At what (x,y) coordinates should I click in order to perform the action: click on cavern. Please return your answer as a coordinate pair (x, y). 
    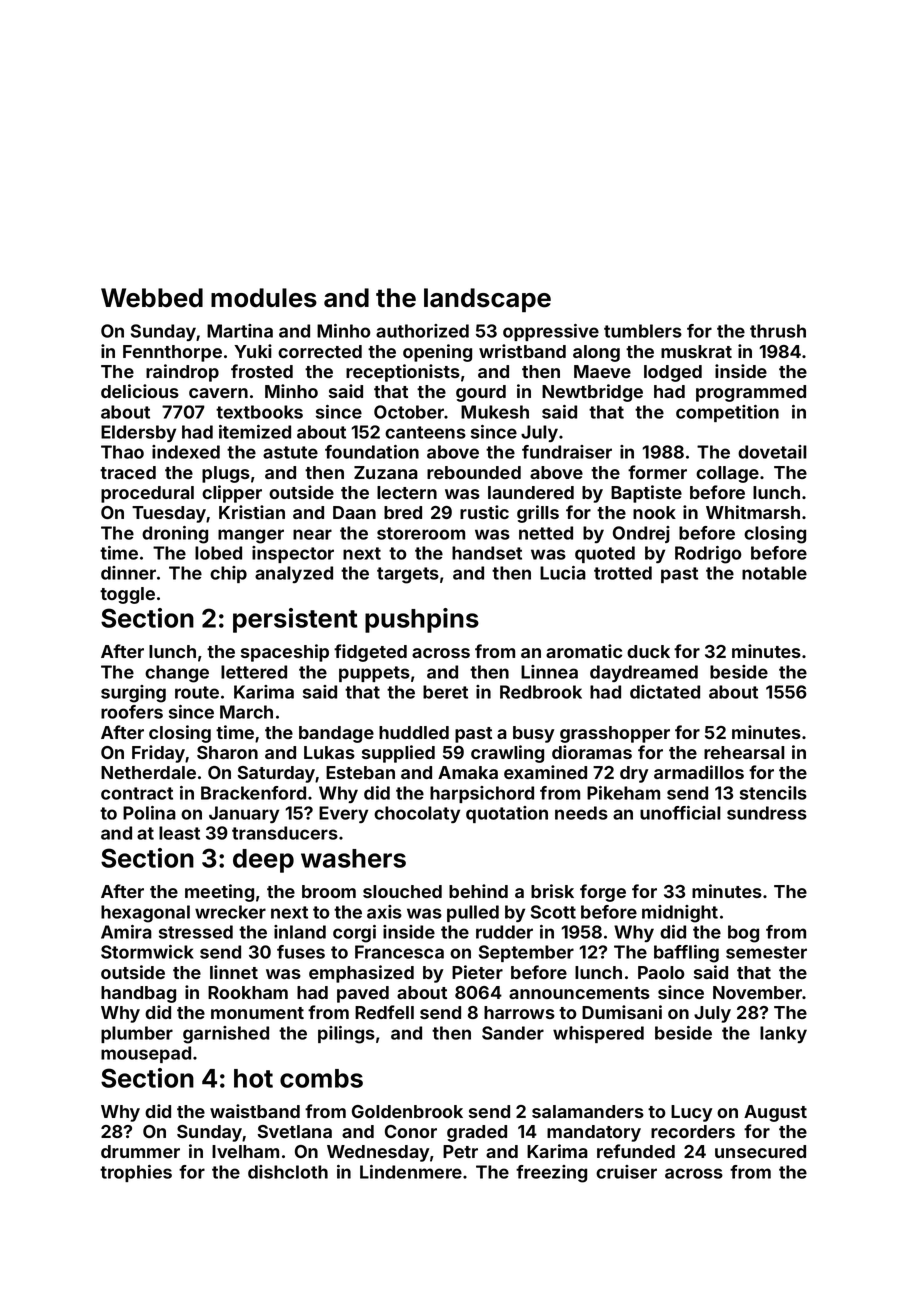
    Looking at the image, I should click on (218, 393).
